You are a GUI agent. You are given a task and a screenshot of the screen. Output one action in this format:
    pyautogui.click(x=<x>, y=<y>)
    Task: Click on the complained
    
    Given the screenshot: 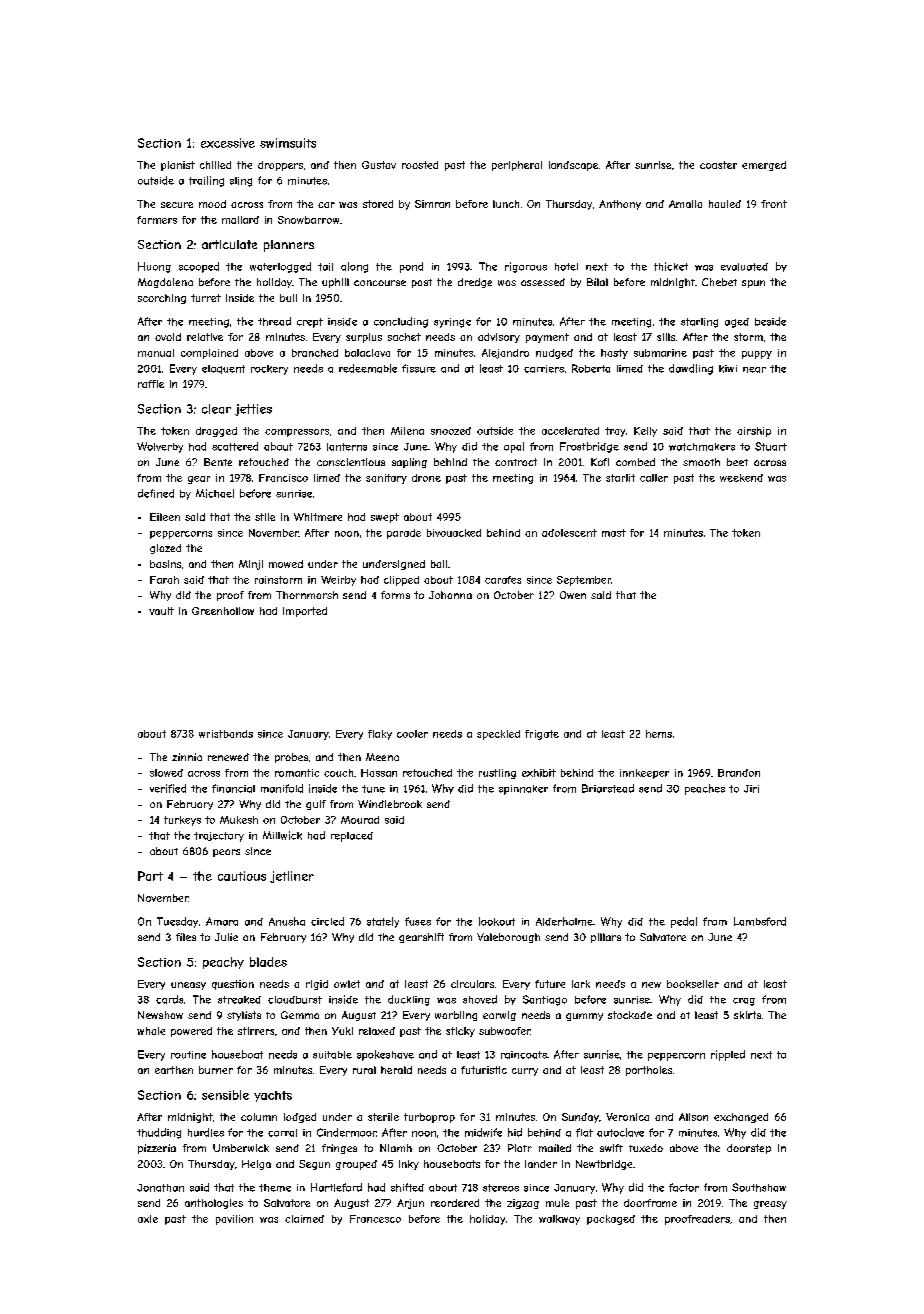 What is the action you would take?
    pyautogui.click(x=209, y=354)
